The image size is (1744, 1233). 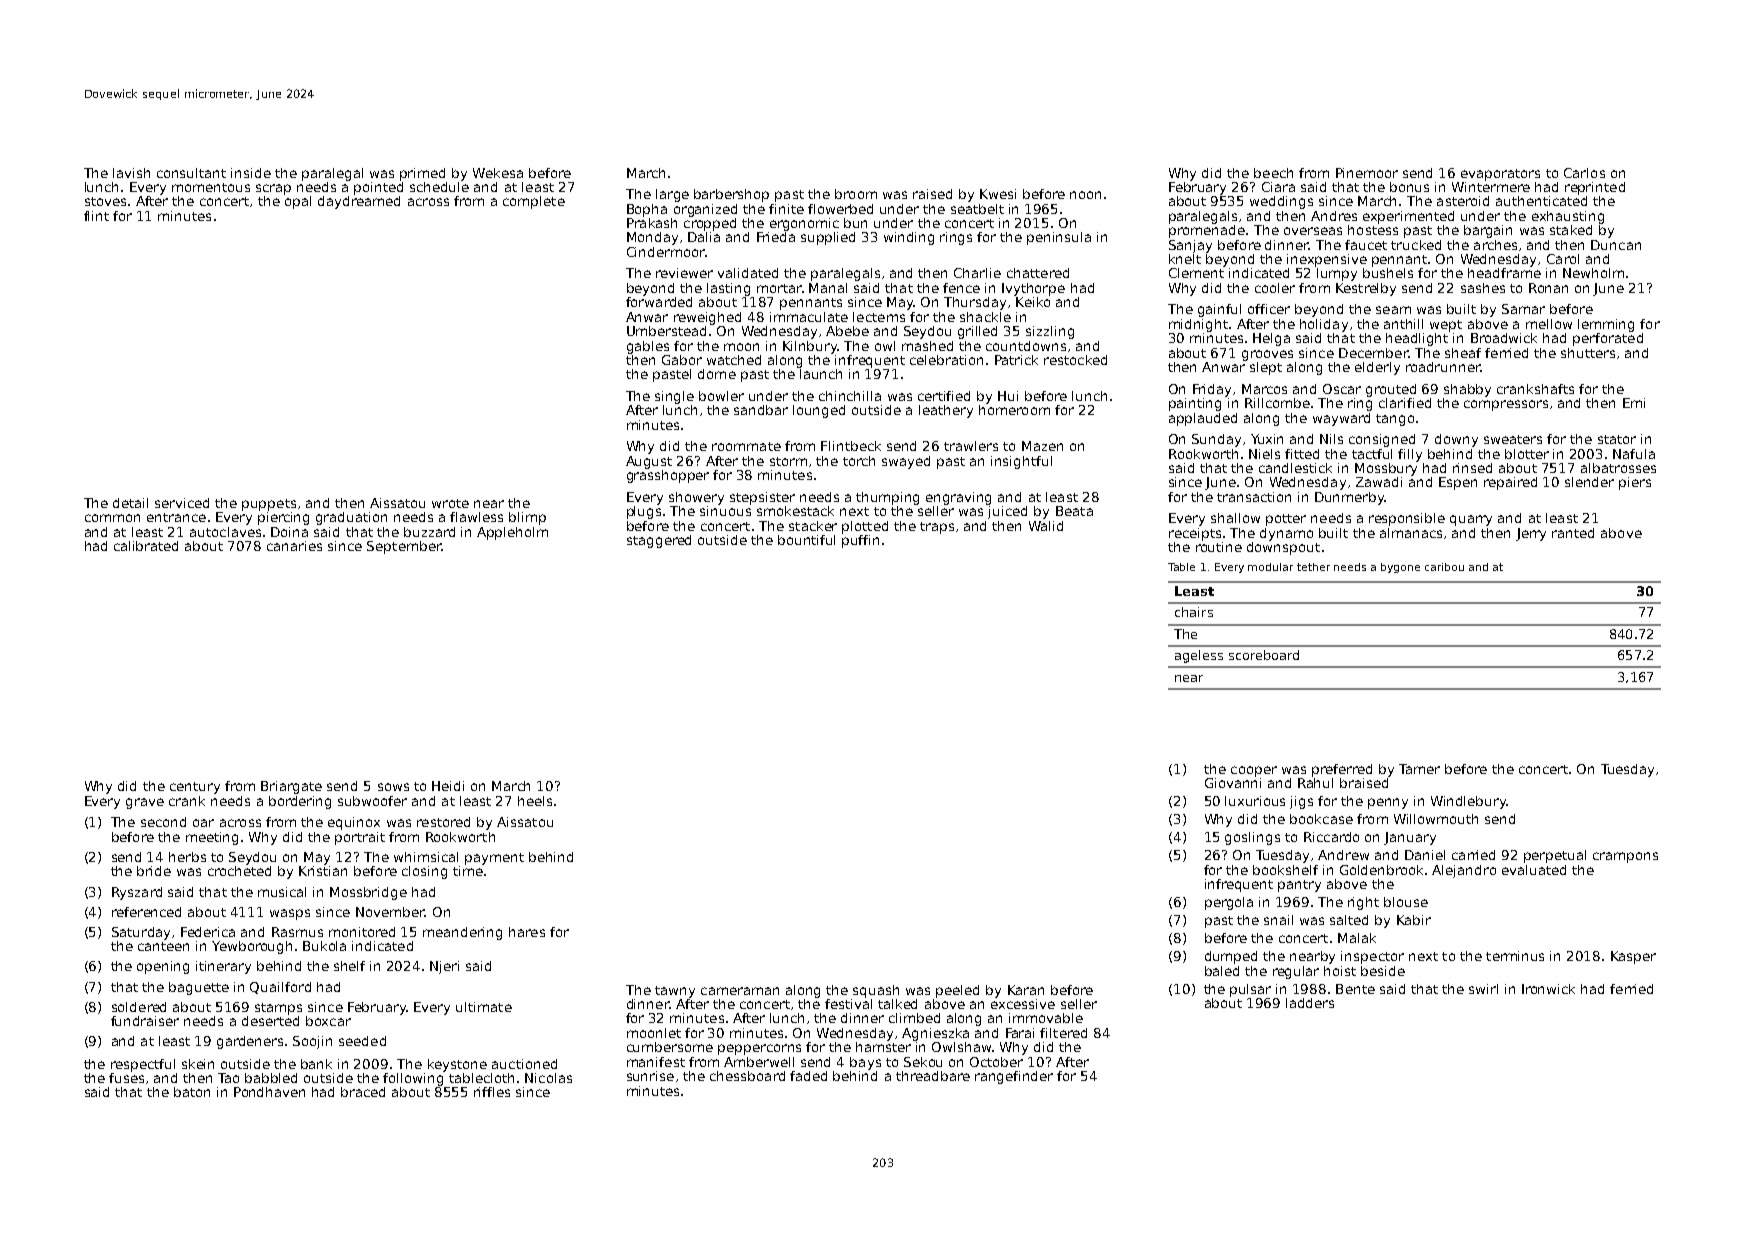 What do you see at coordinates (130, 503) in the page?
I see `detail` at bounding box center [130, 503].
